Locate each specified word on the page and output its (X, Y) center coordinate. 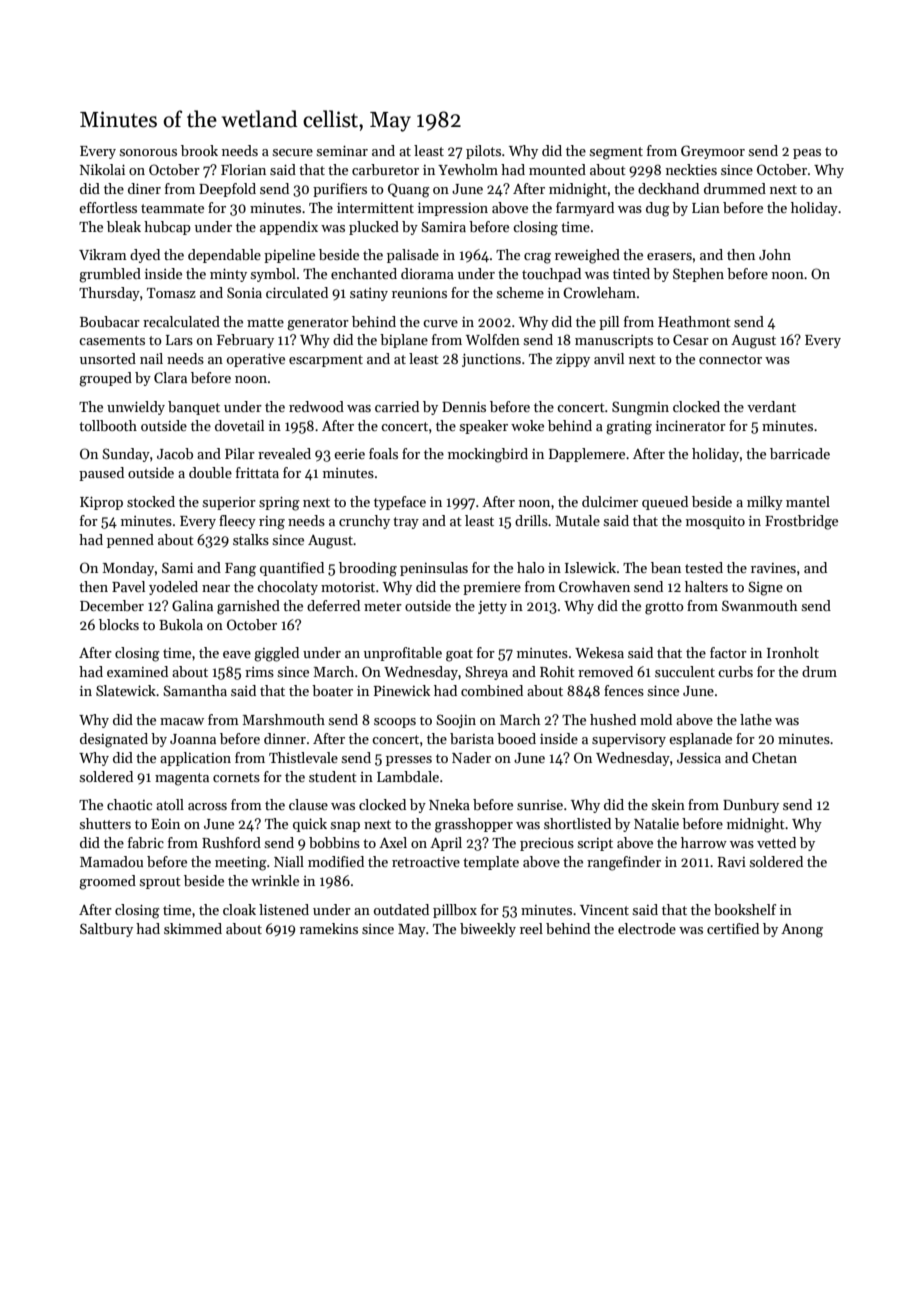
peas (807, 154)
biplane (404, 341)
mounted (557, 169)
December (112, 605)
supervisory (629, 740)
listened (284, 909)
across (207, 806)
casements (112, 340)
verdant (771, 406)
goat (459, 655)
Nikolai (102, 169)
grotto (664, 608)
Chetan (774, 757)
